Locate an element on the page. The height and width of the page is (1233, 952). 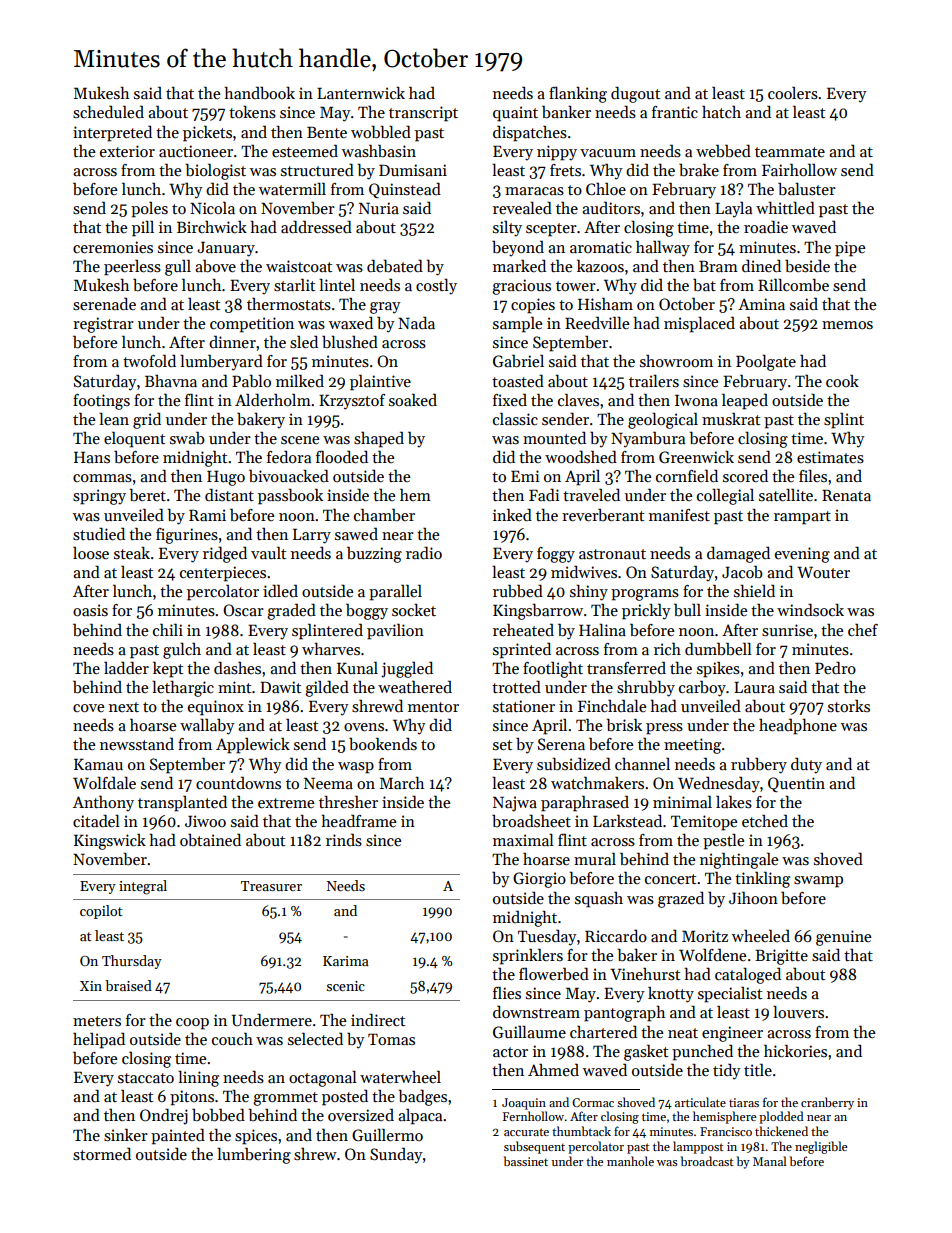
bassinet is located at coordinates (526, 1161).
